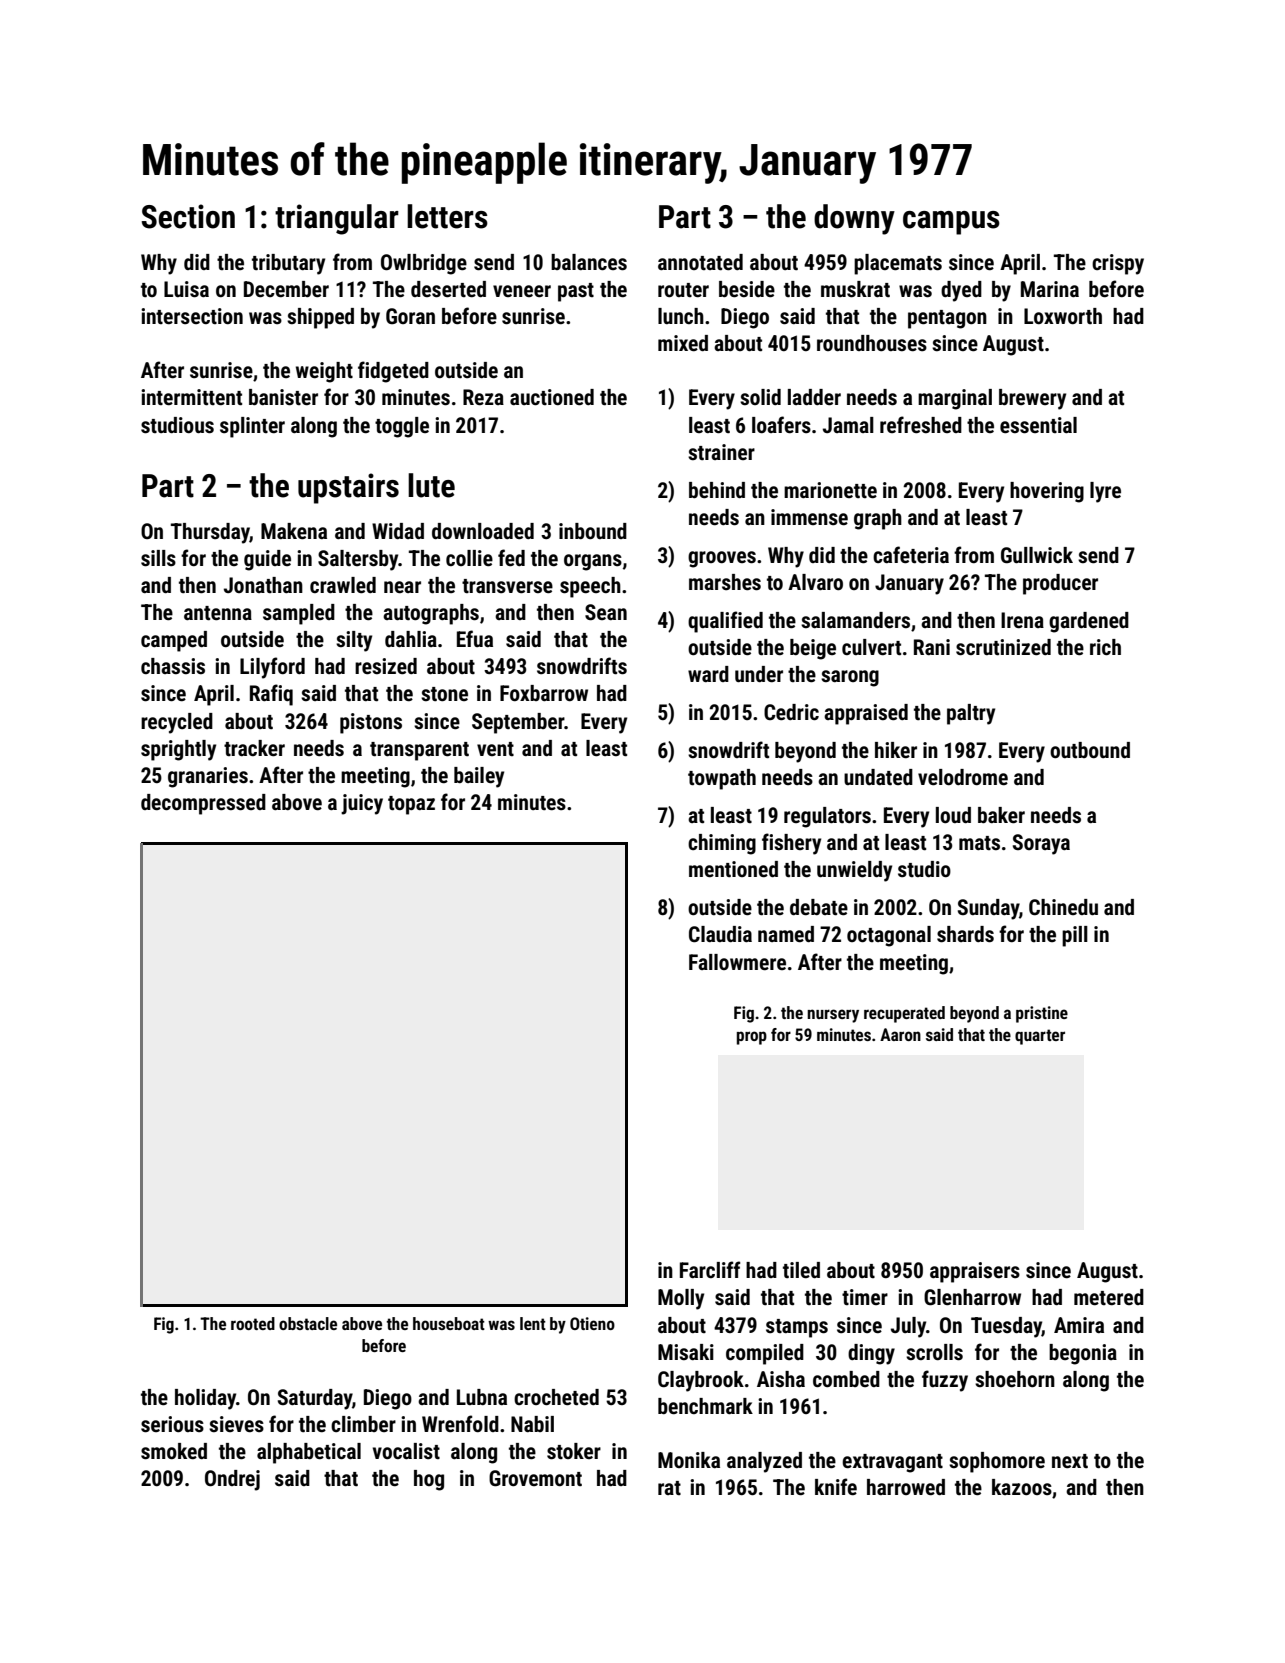 This image has height=1663, width=1285. I want to click on intermittent, so click(191, 397).
